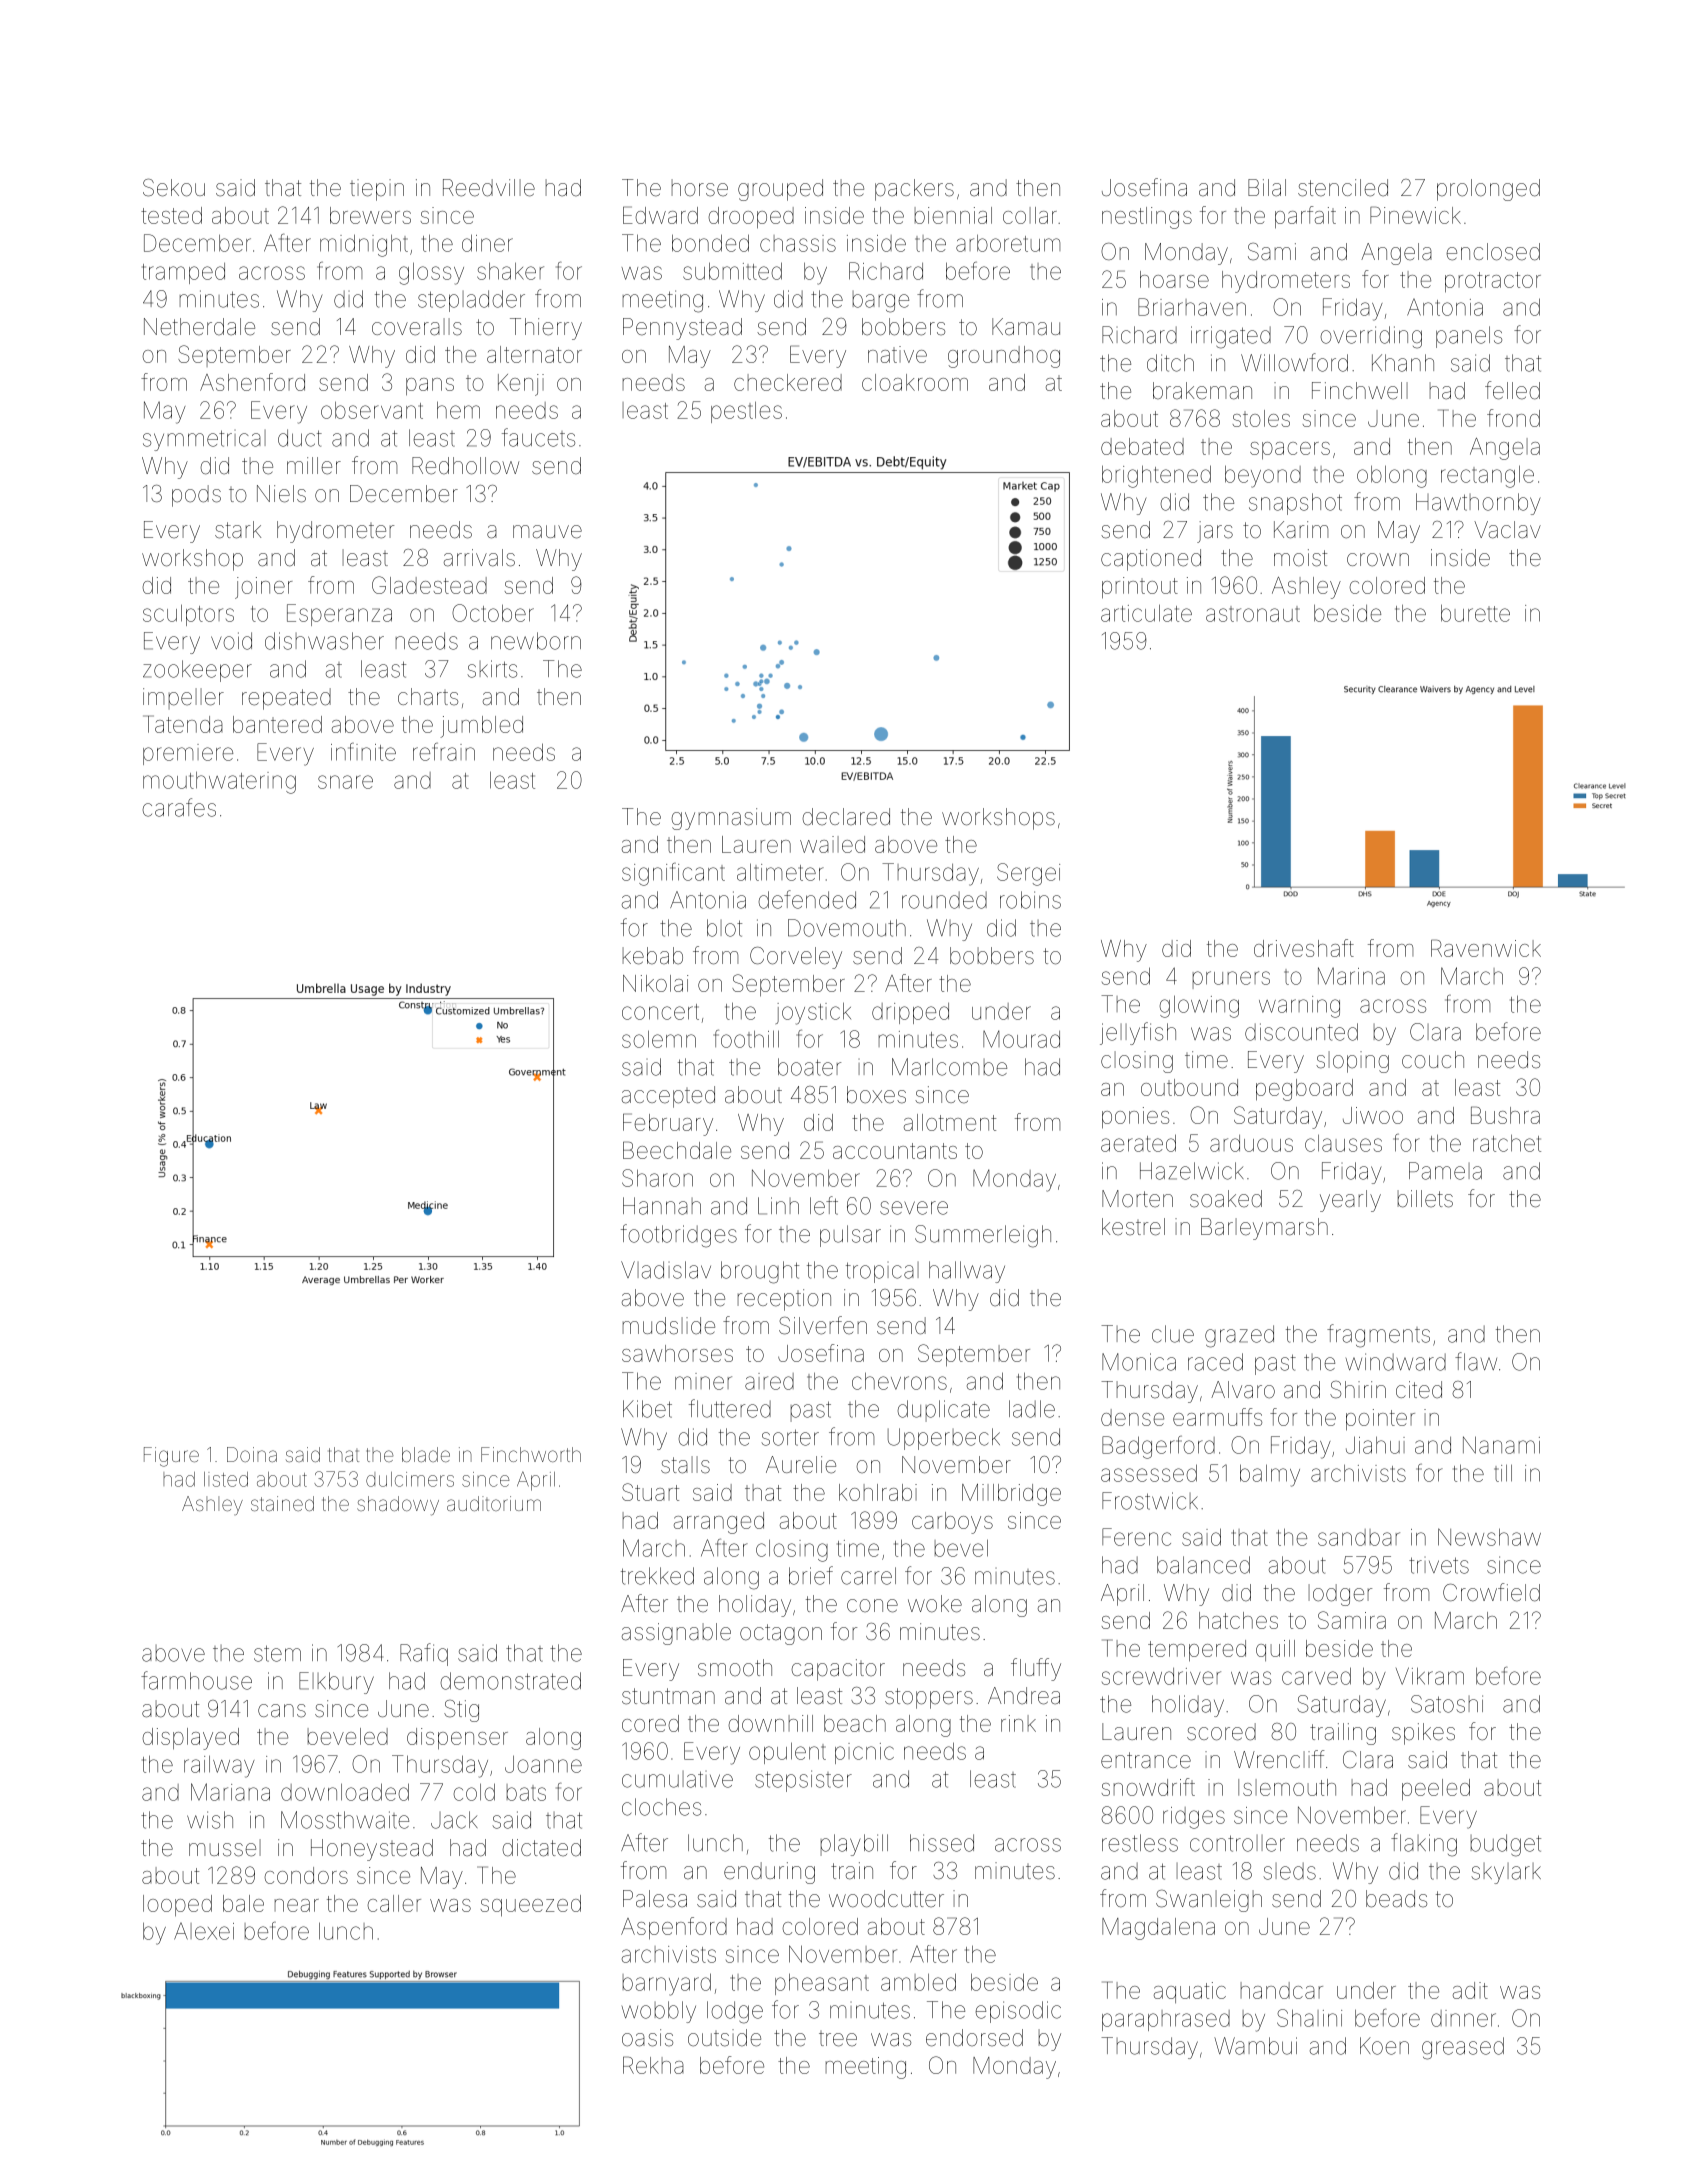  I want to click on newborn, so click(536, 641).
